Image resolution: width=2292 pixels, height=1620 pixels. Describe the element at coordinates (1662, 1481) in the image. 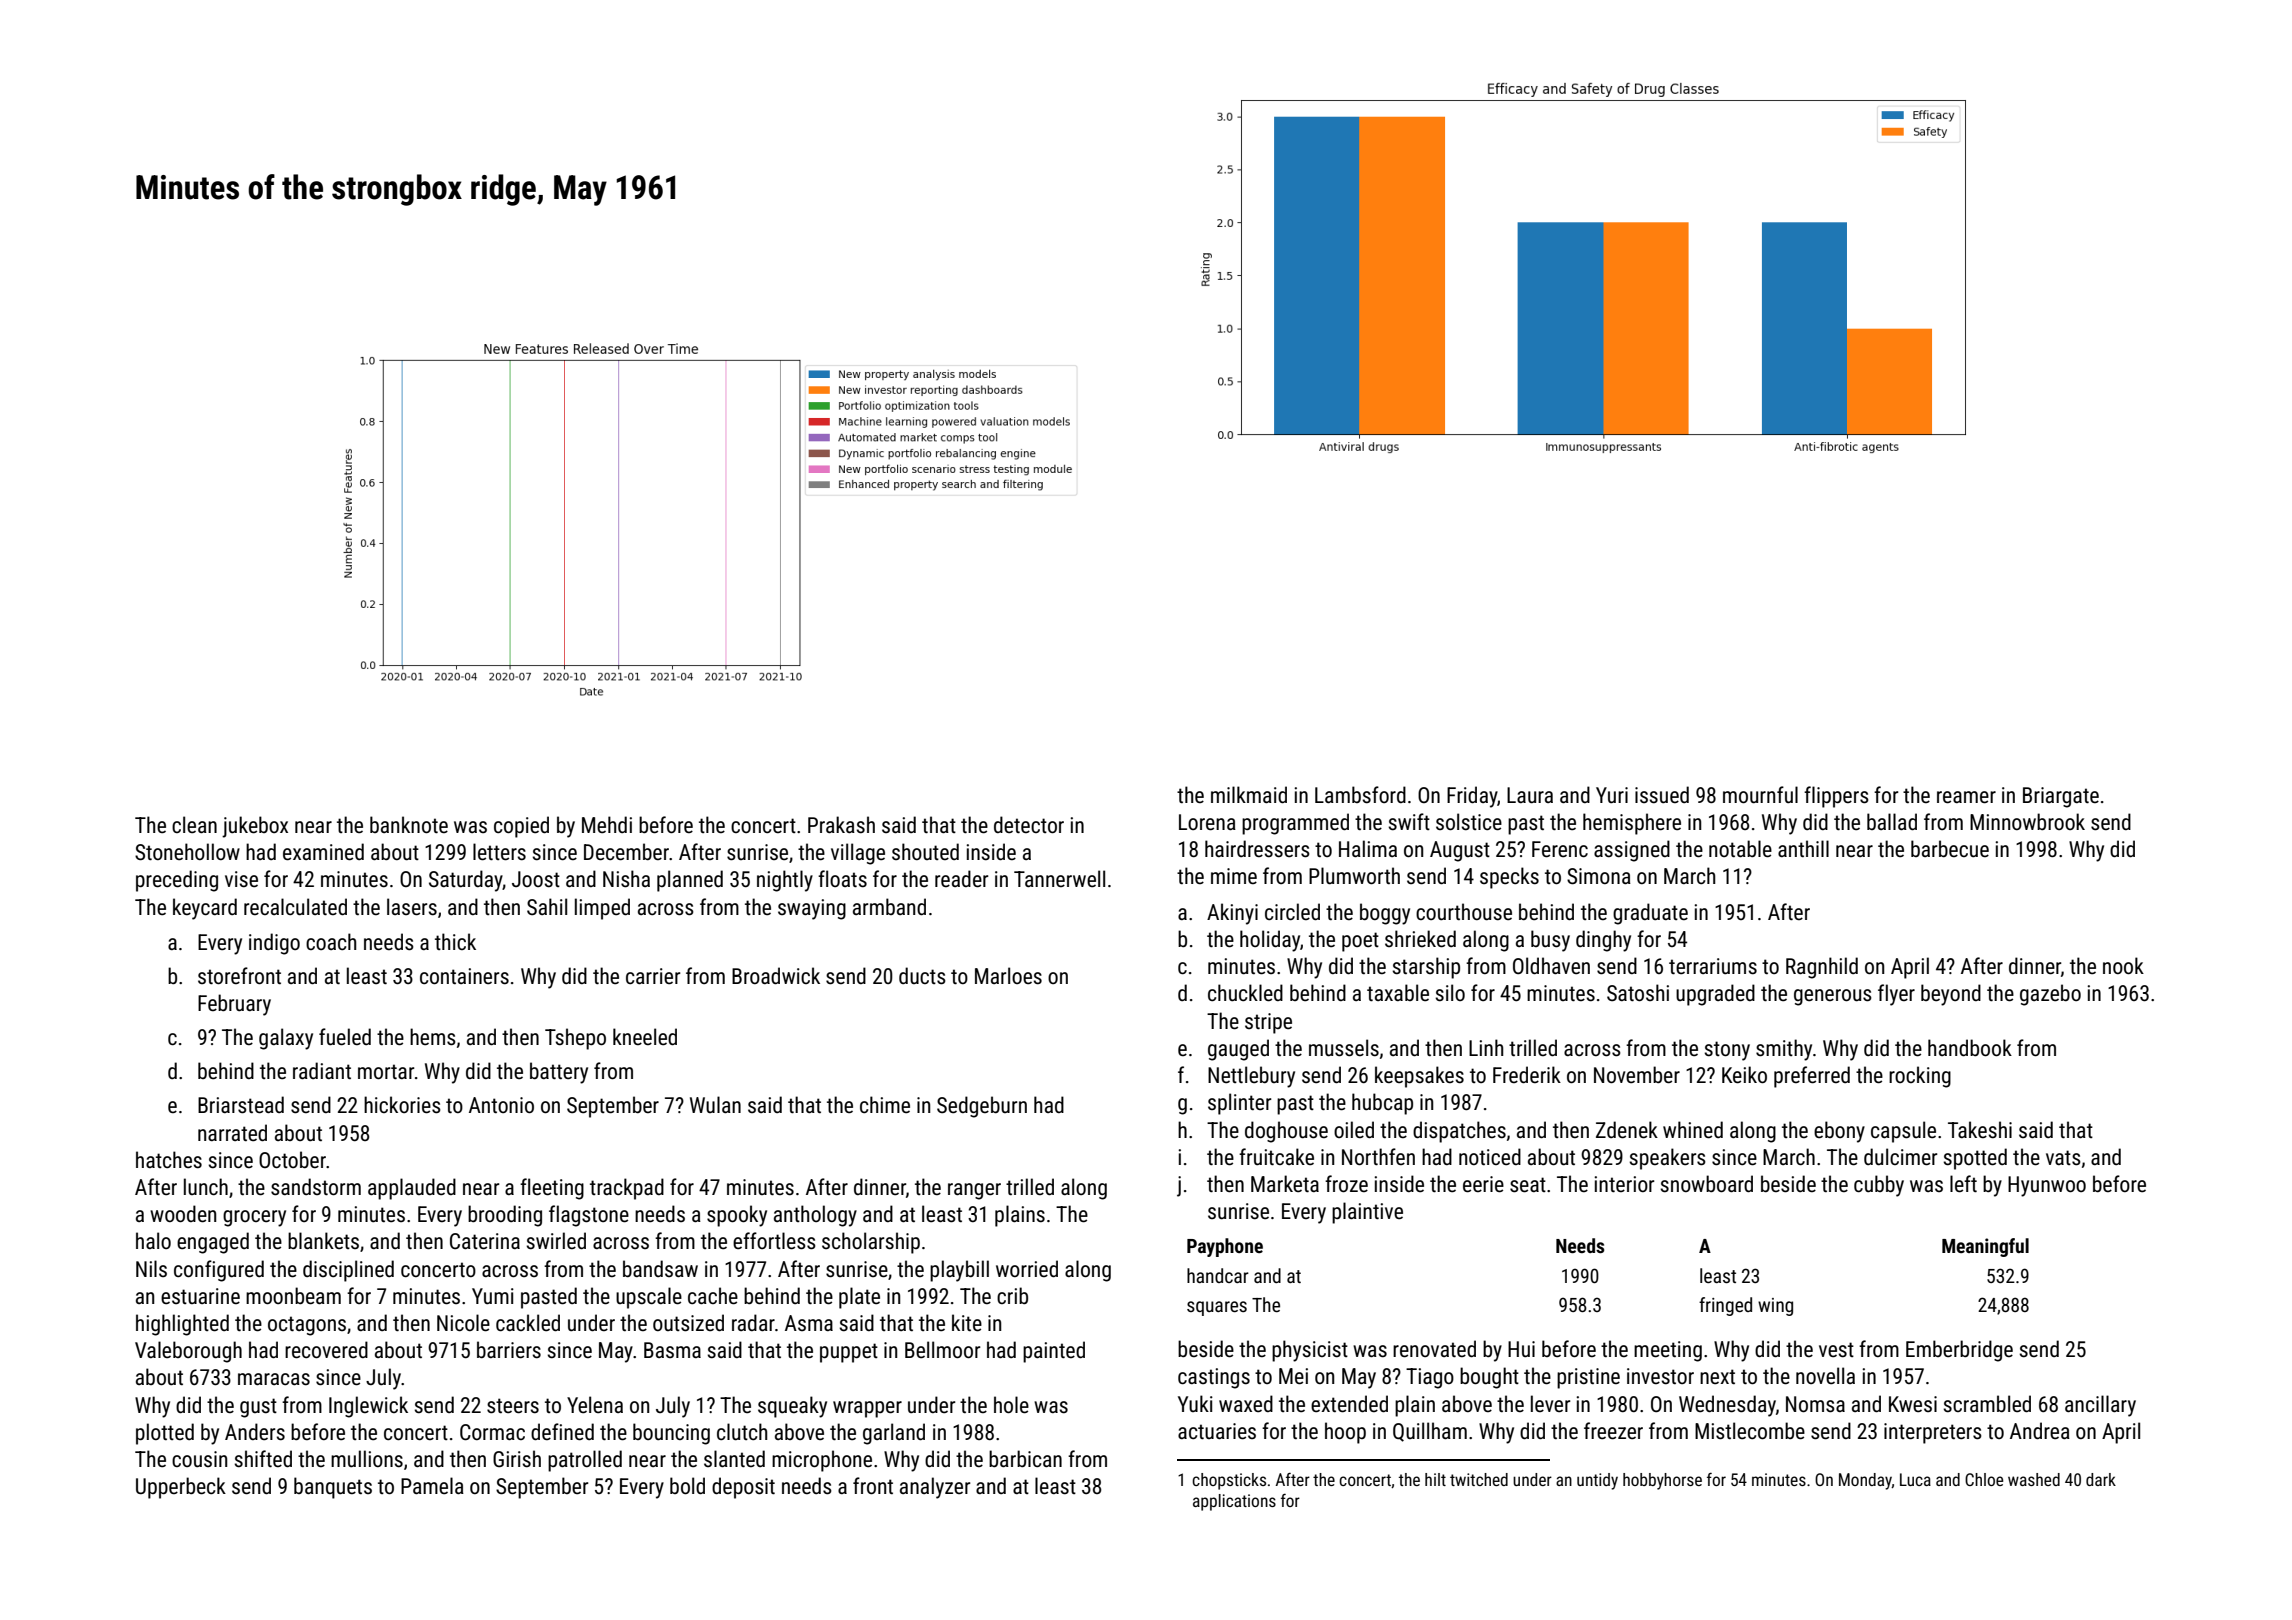

I see `hobbyhorse` at that location.
